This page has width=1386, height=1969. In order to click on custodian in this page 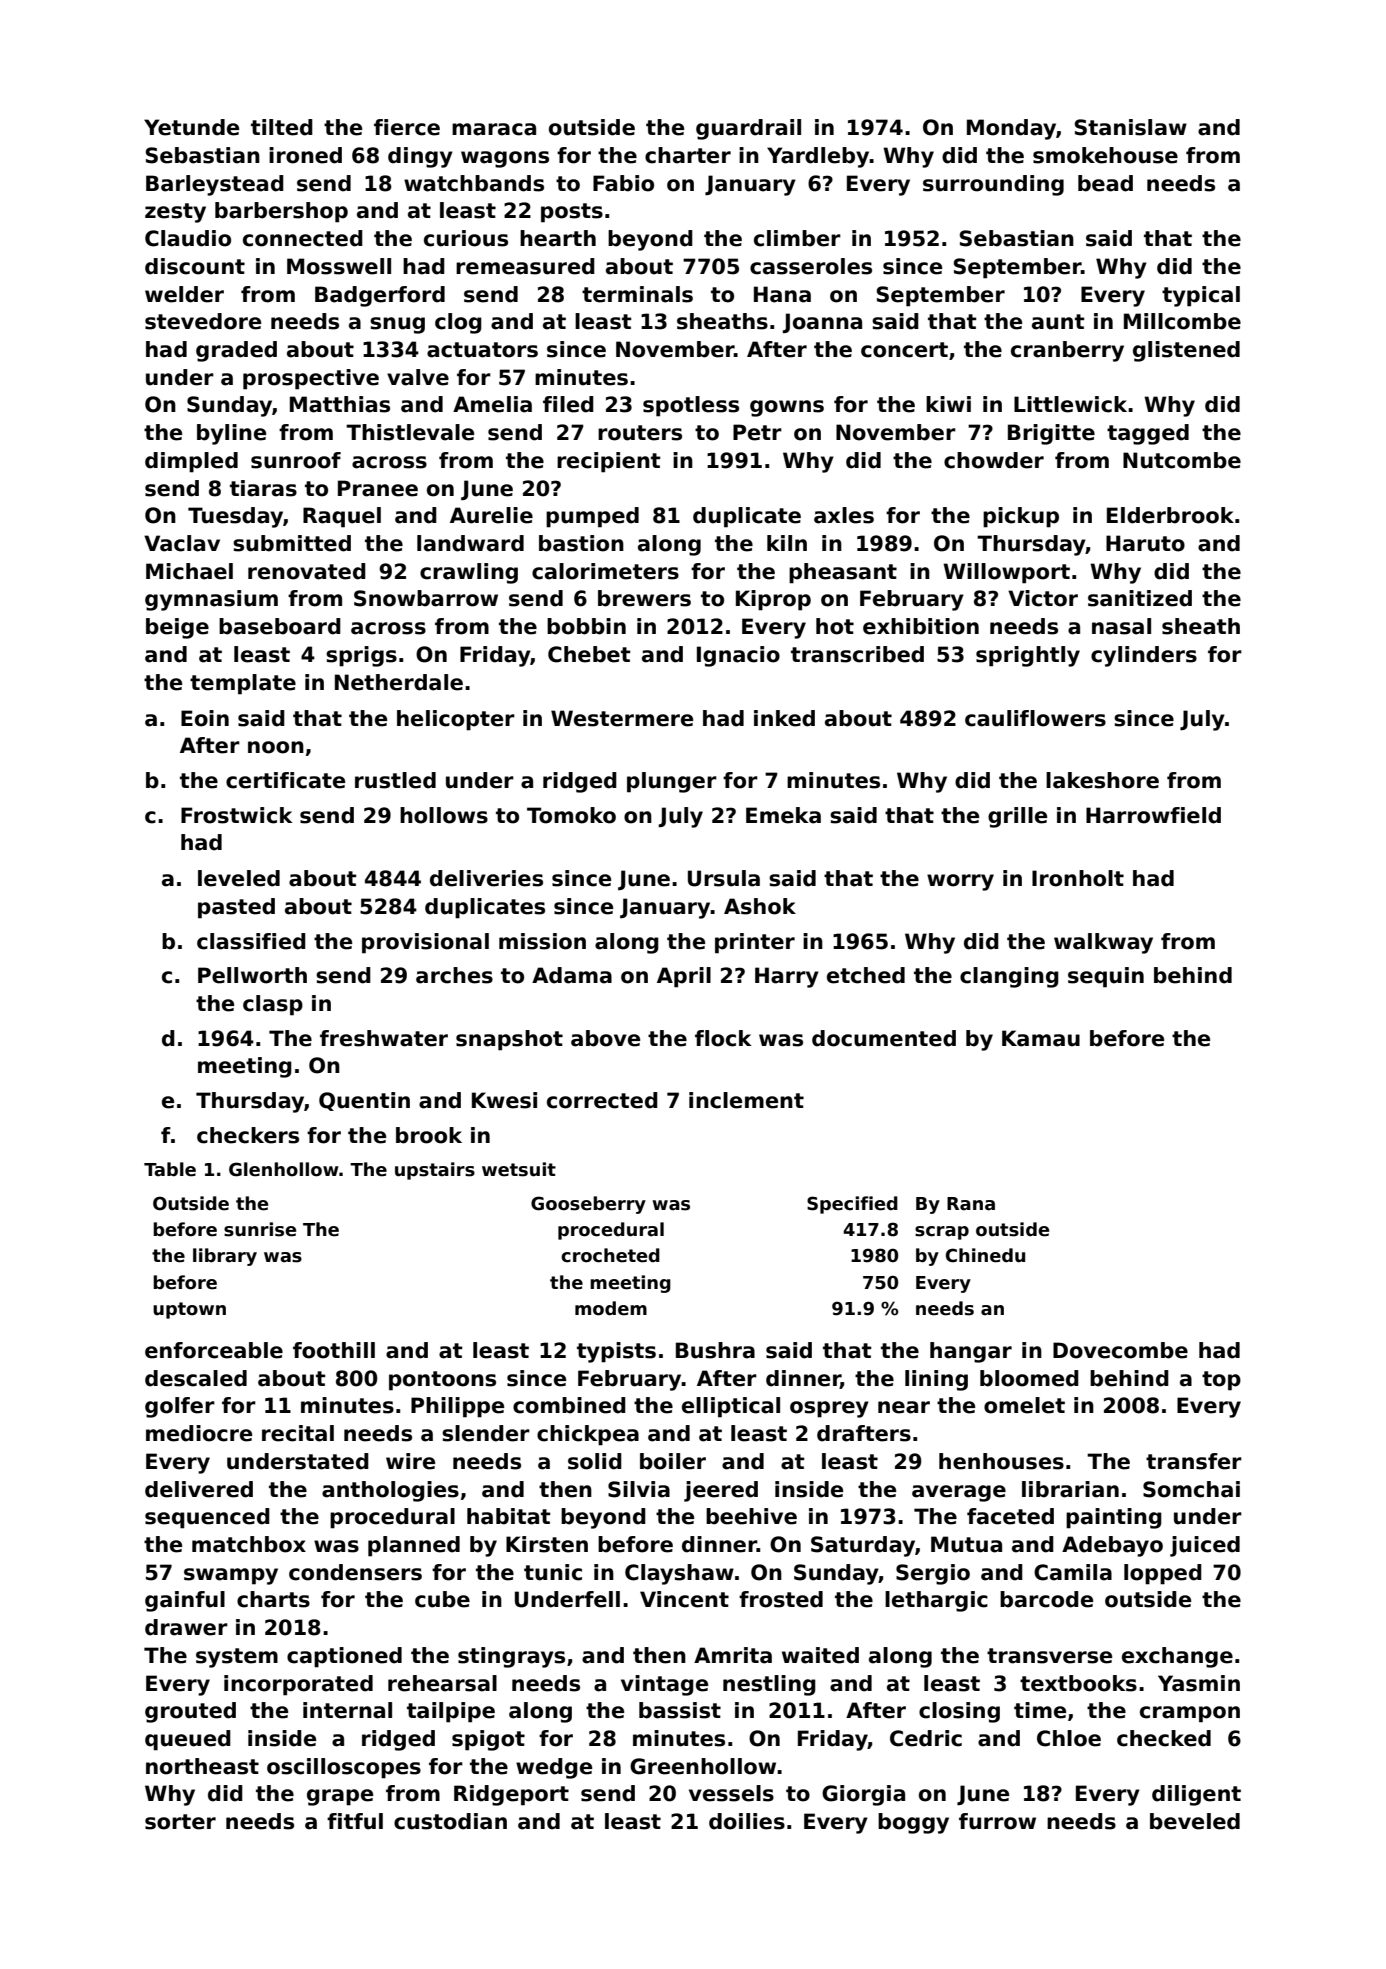, I will do `click(450, 1821)`.
